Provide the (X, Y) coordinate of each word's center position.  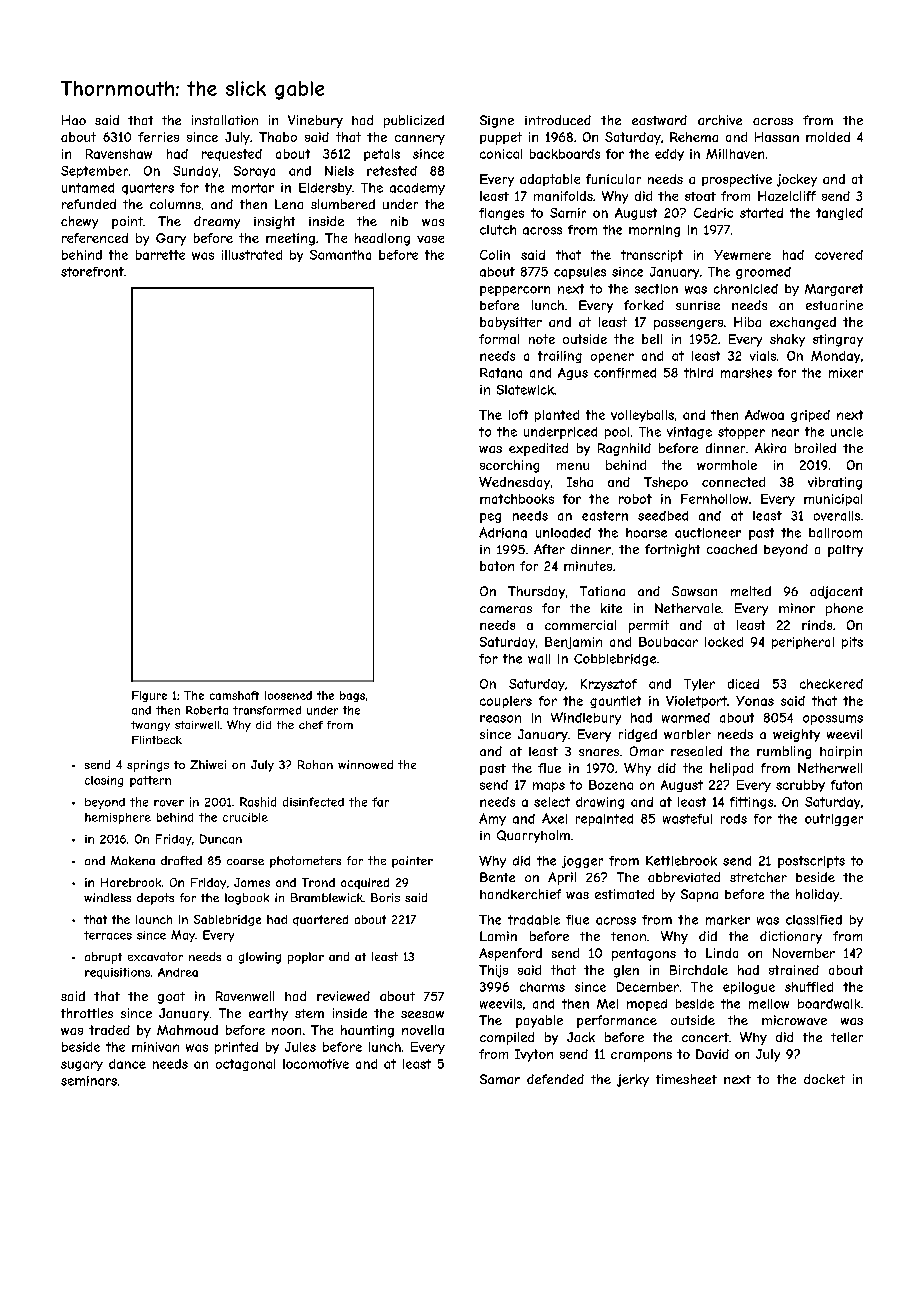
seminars (89, 1081)
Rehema (694, 137)
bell (652, 339)
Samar (500, 1079)
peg (490, 518)
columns (175, 204)
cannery (420, 140)
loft (518, 415)
